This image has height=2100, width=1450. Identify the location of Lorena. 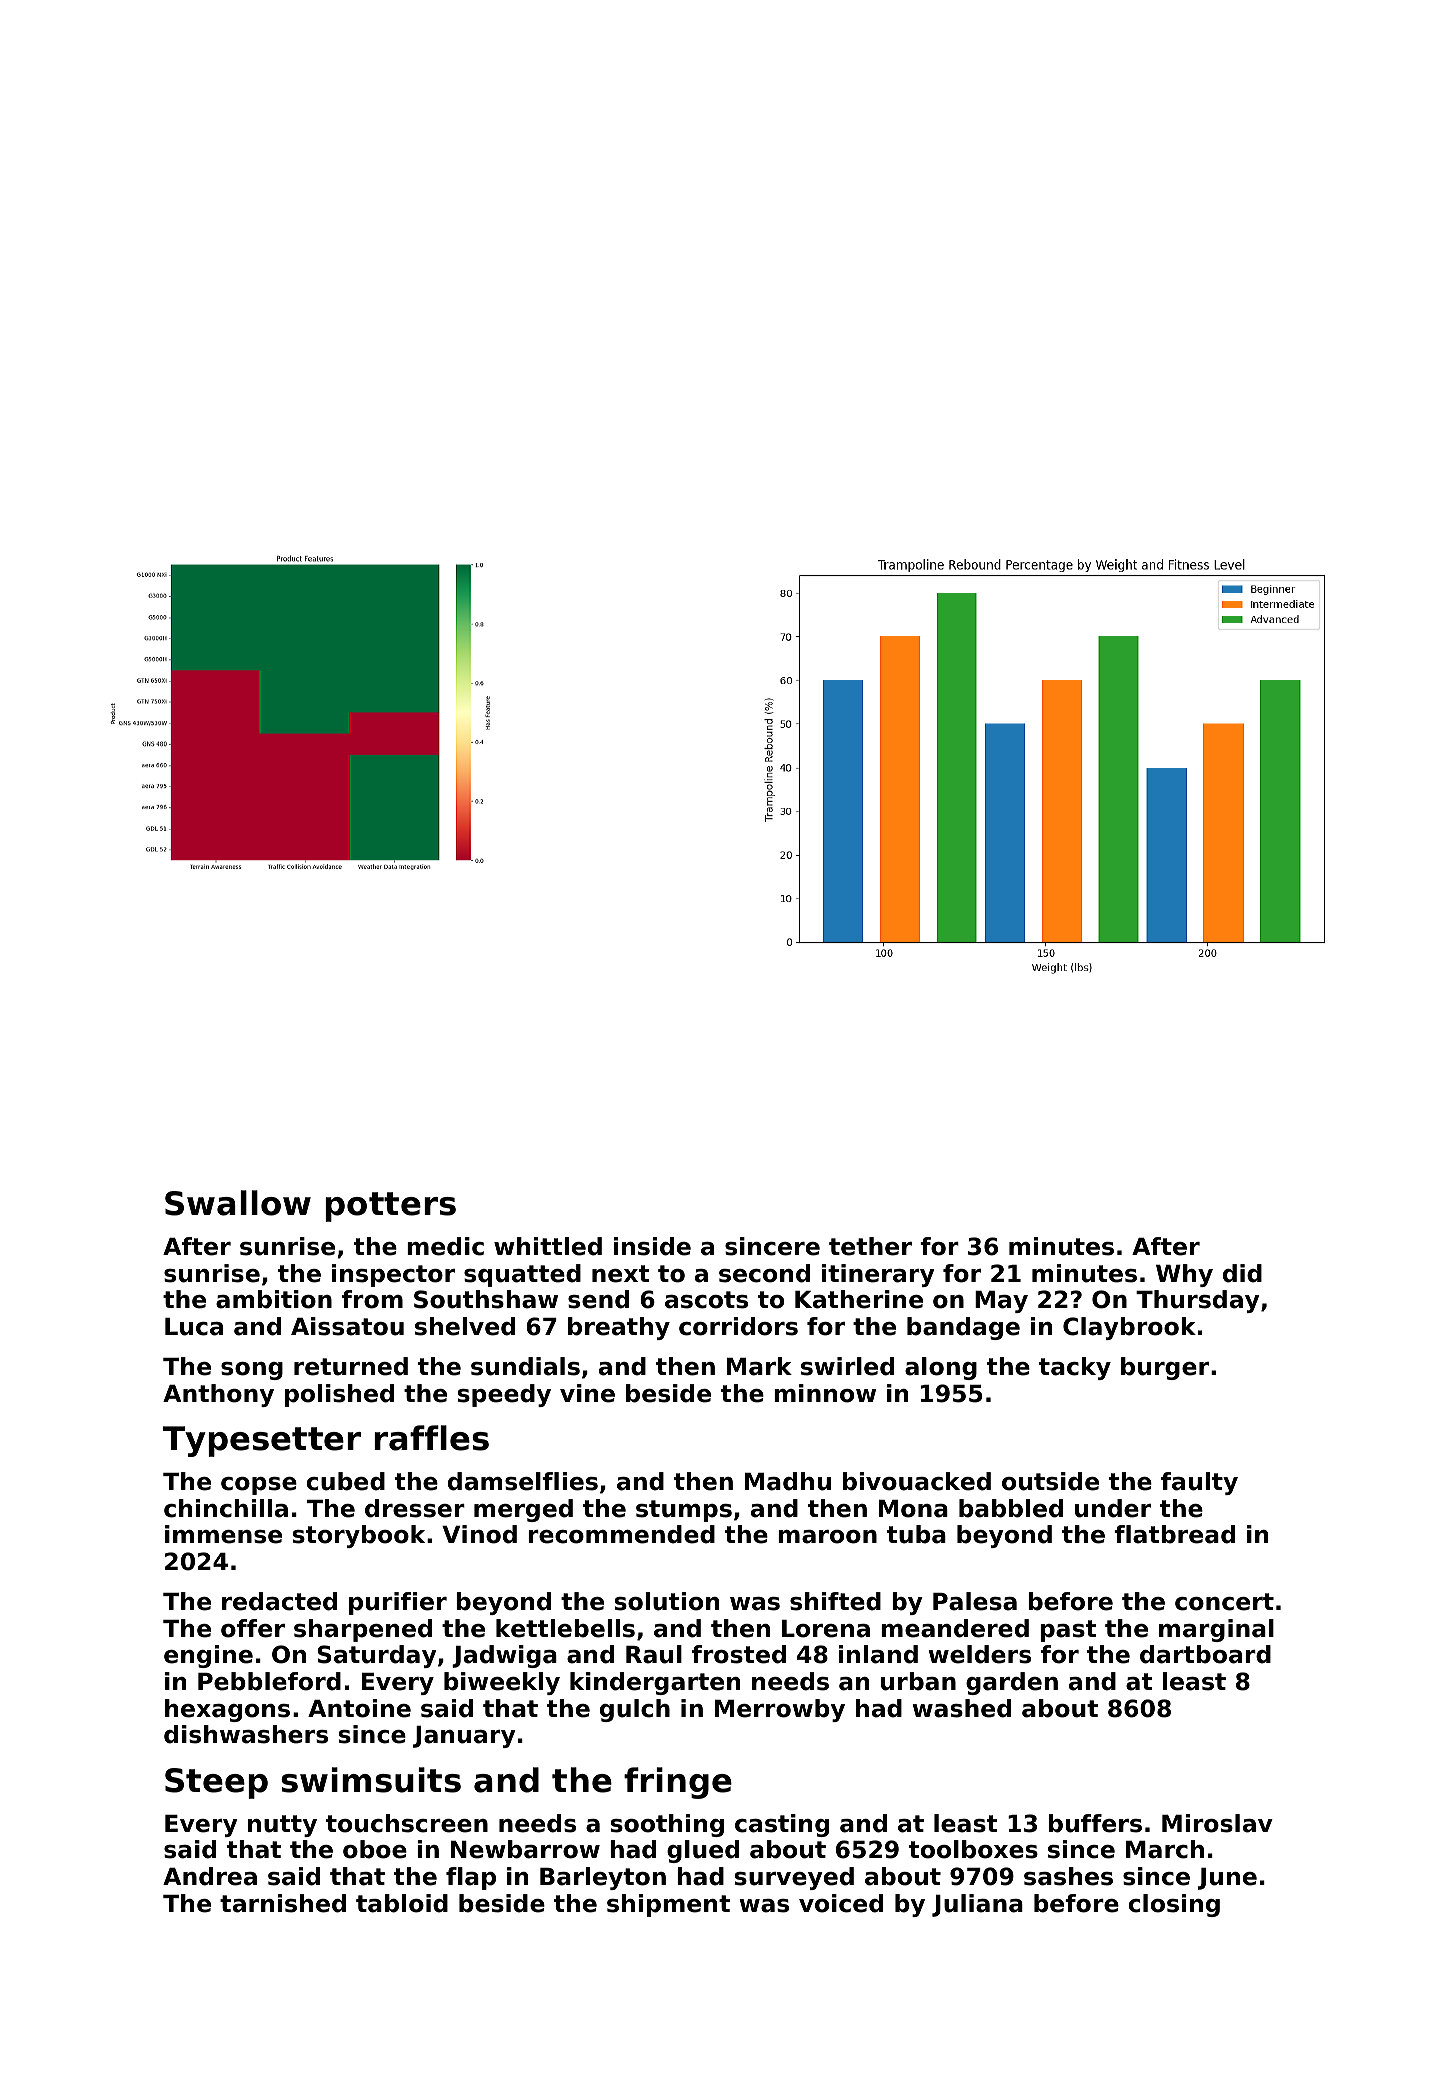
(826, 1629).
